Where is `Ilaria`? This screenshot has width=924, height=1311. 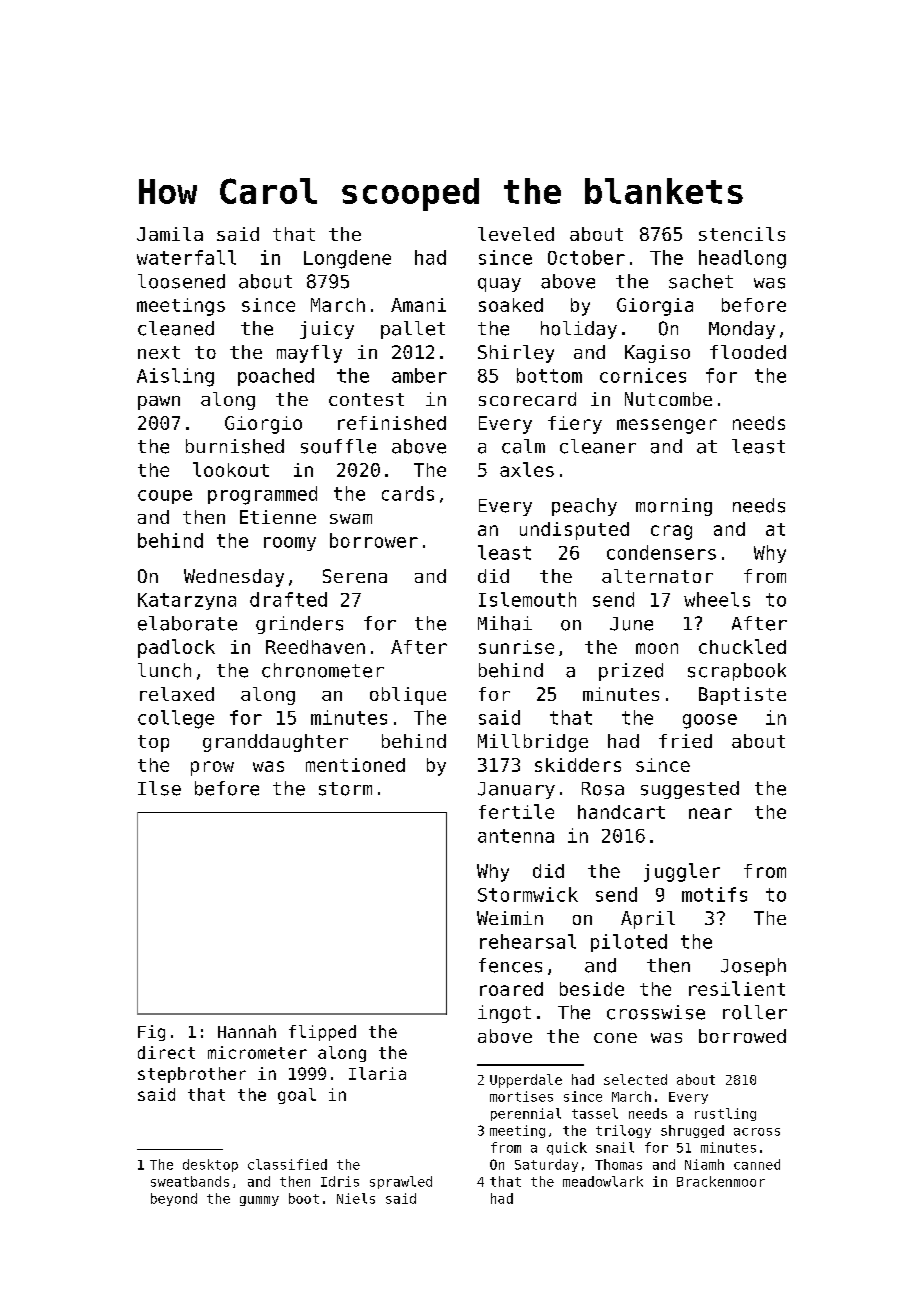
Ilaria is located at coordinates (377, 1073).
